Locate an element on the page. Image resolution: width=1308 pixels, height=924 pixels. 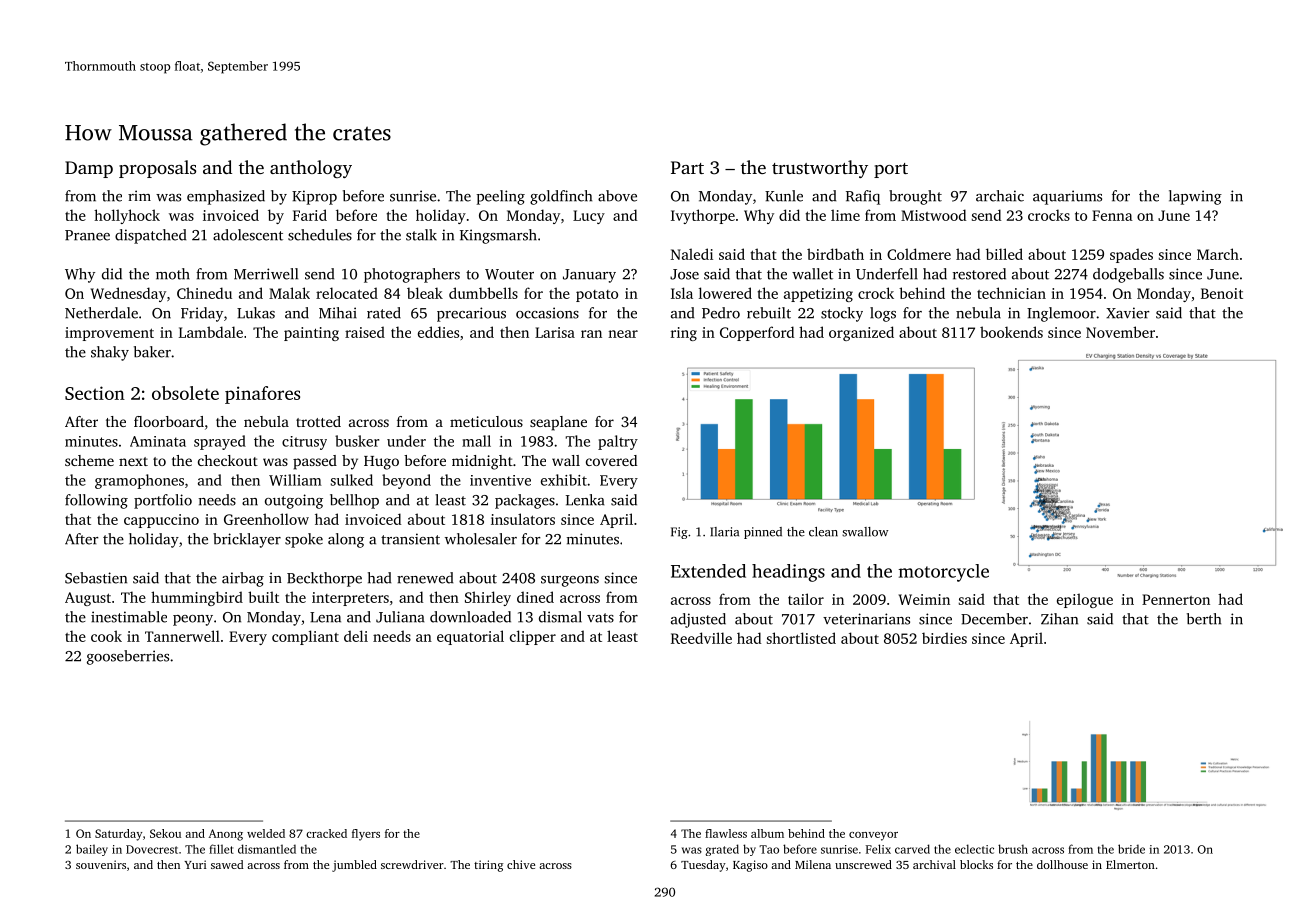
birdies is located at coordinates (944, 638).
